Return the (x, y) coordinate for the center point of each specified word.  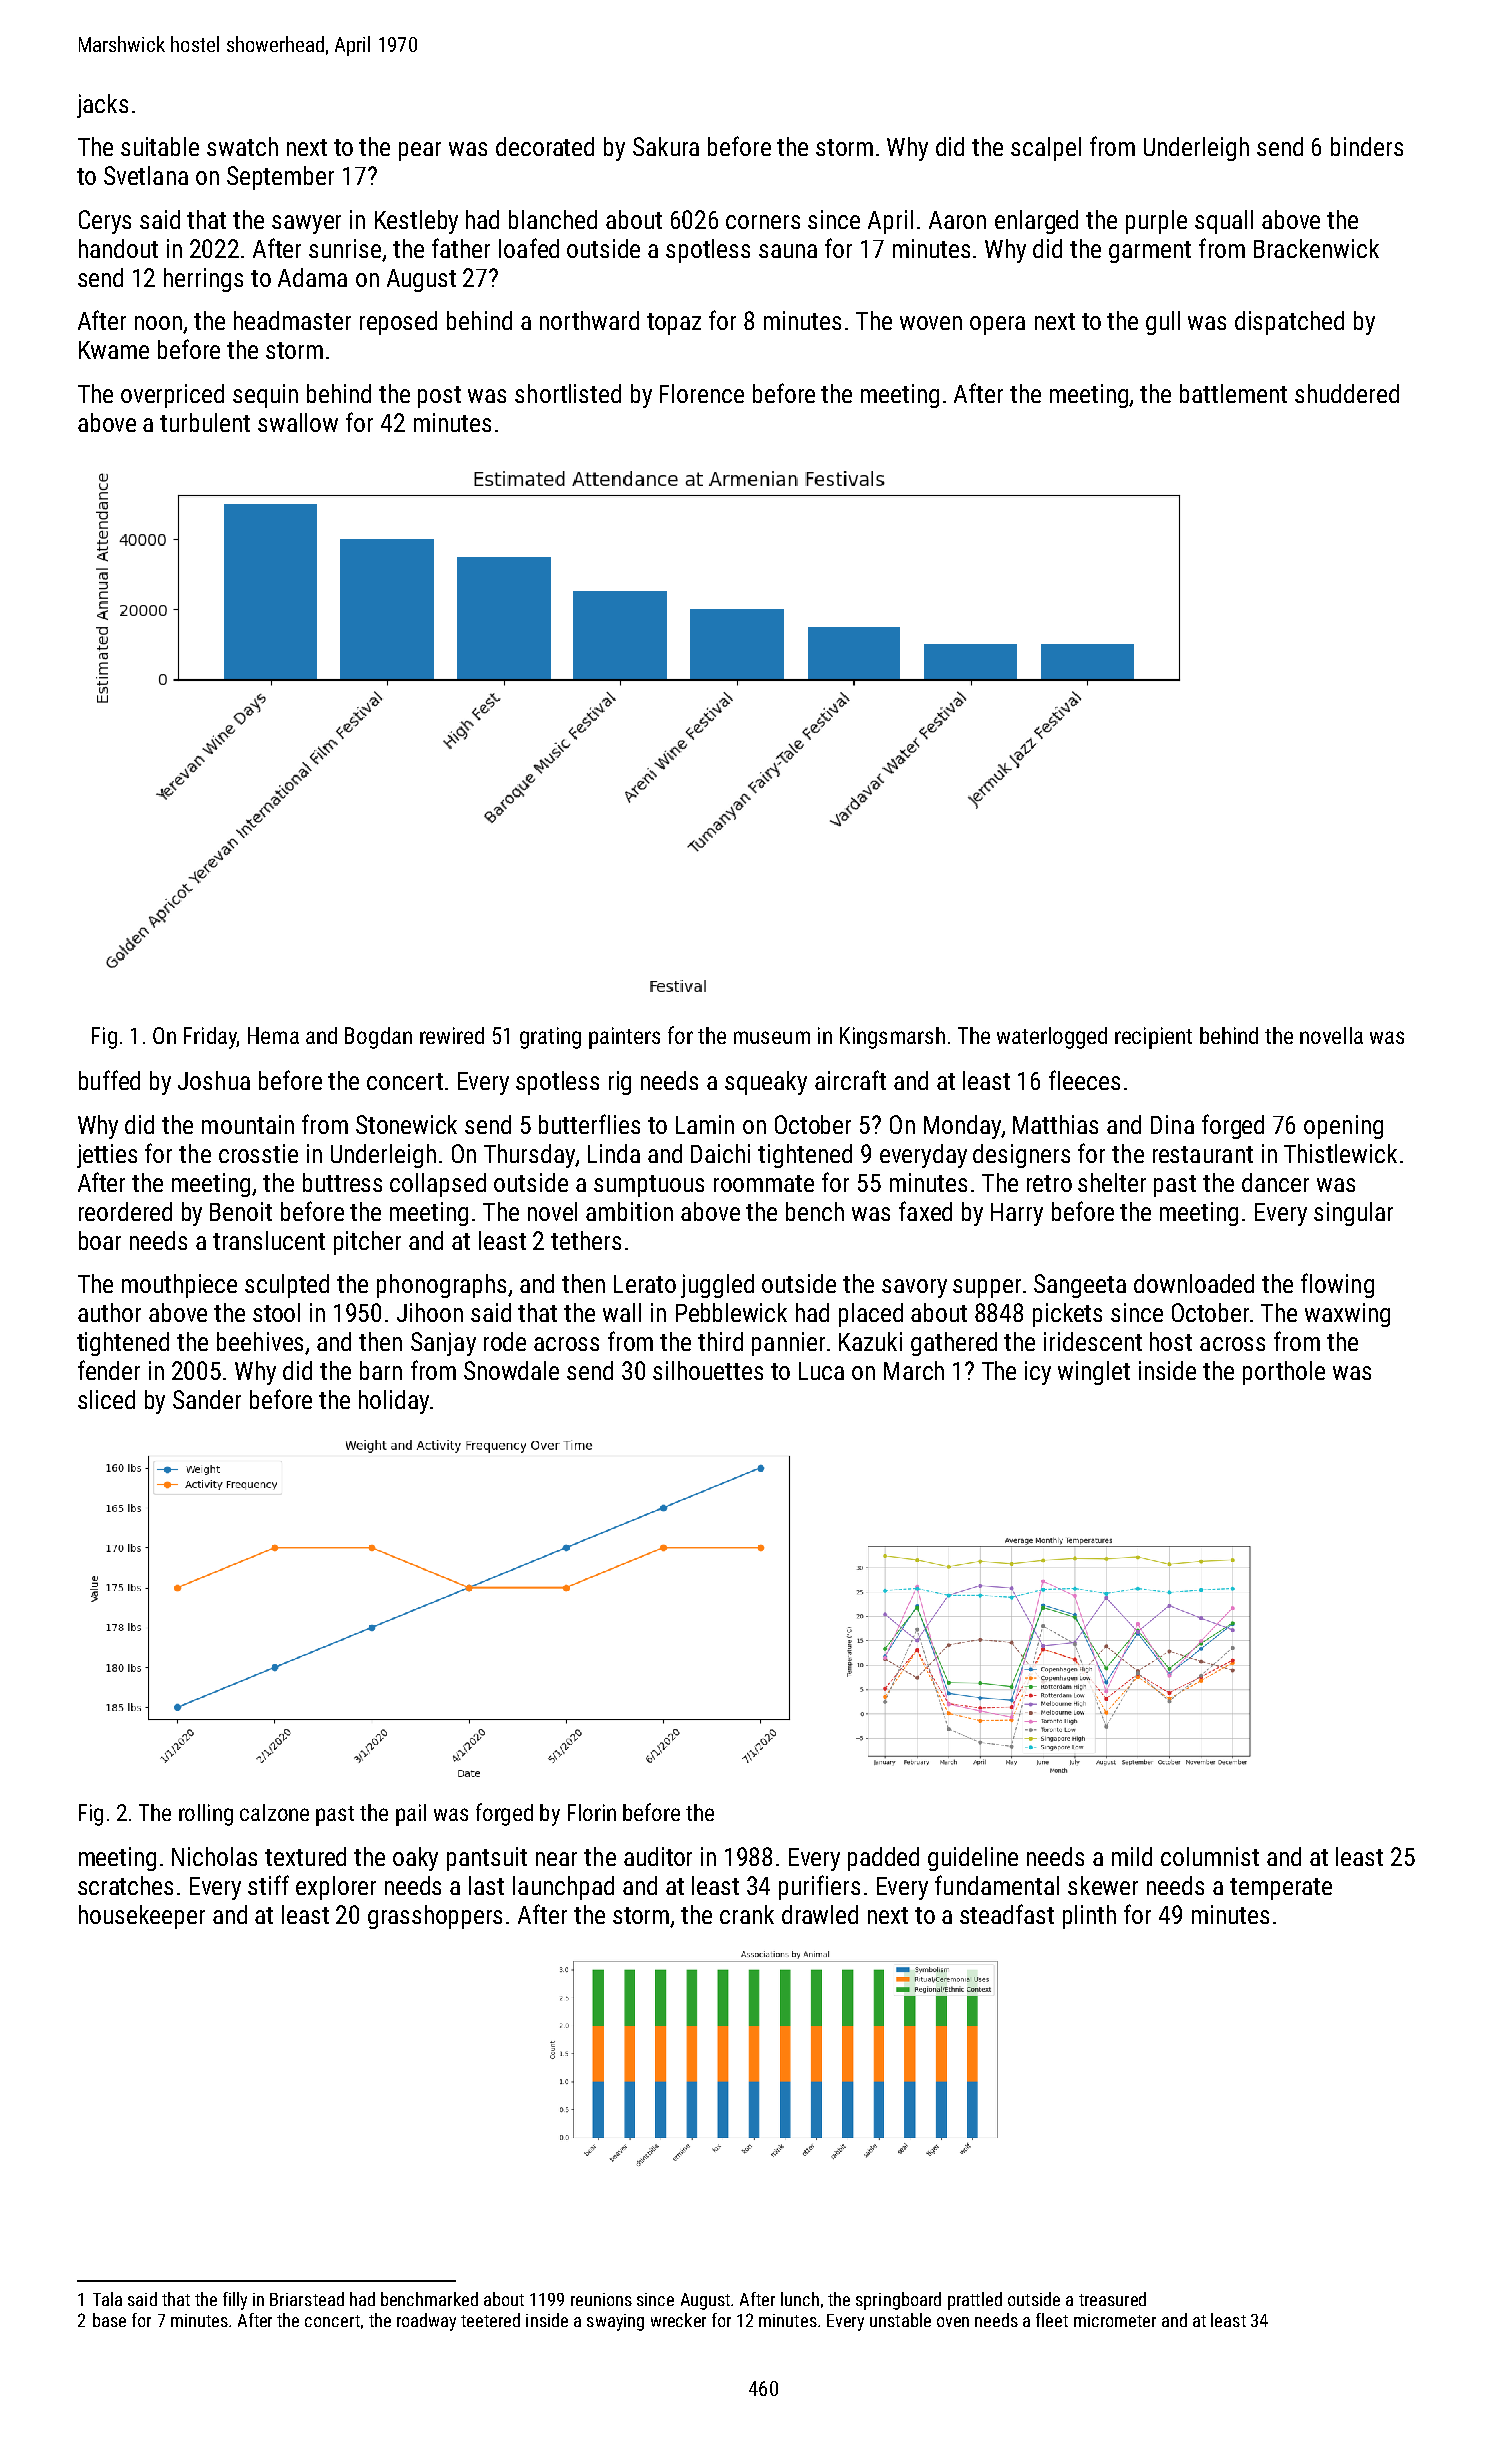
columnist (1210, 1856)
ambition (629, 1211)
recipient (1153, 1038)
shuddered (1347, 393)
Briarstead (307, 2299)
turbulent (205, 422)
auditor (658, 1856)
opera (997, 325)
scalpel (1046, 149)
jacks (102, 106)
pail (411, 1815)
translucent (269, 1240)
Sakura (666, 146)
